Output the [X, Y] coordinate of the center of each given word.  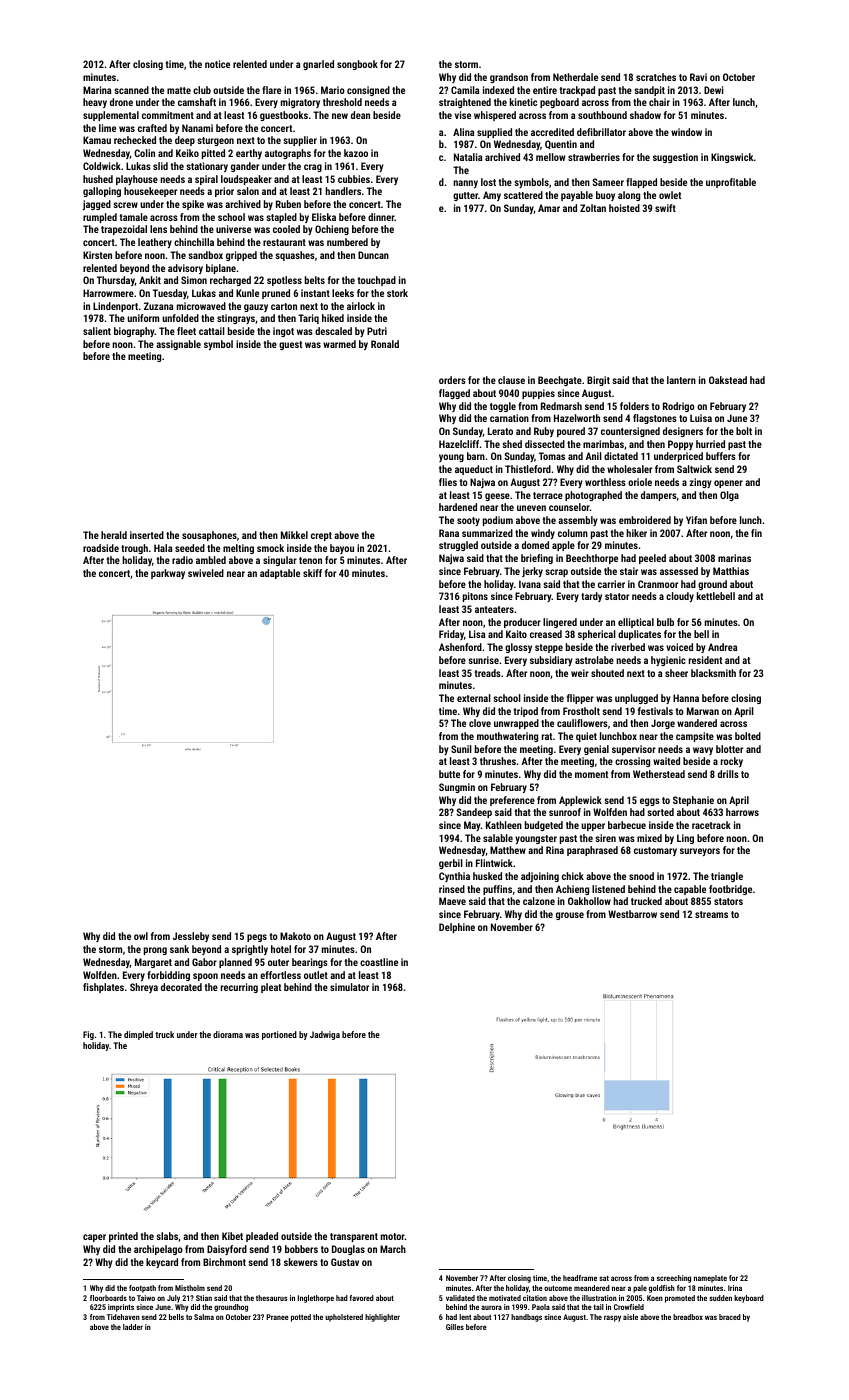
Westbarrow [632, 914]
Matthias [731, 571]
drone [121, 102]
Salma [204, 1317]
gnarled [318, 65]
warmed [339, 344]
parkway [168, 574]
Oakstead [728, 380]
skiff [312, 573]
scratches [656, 77]
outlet [316, 975]
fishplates [103, 988]
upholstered [344, 1318]
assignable [178, 345]
